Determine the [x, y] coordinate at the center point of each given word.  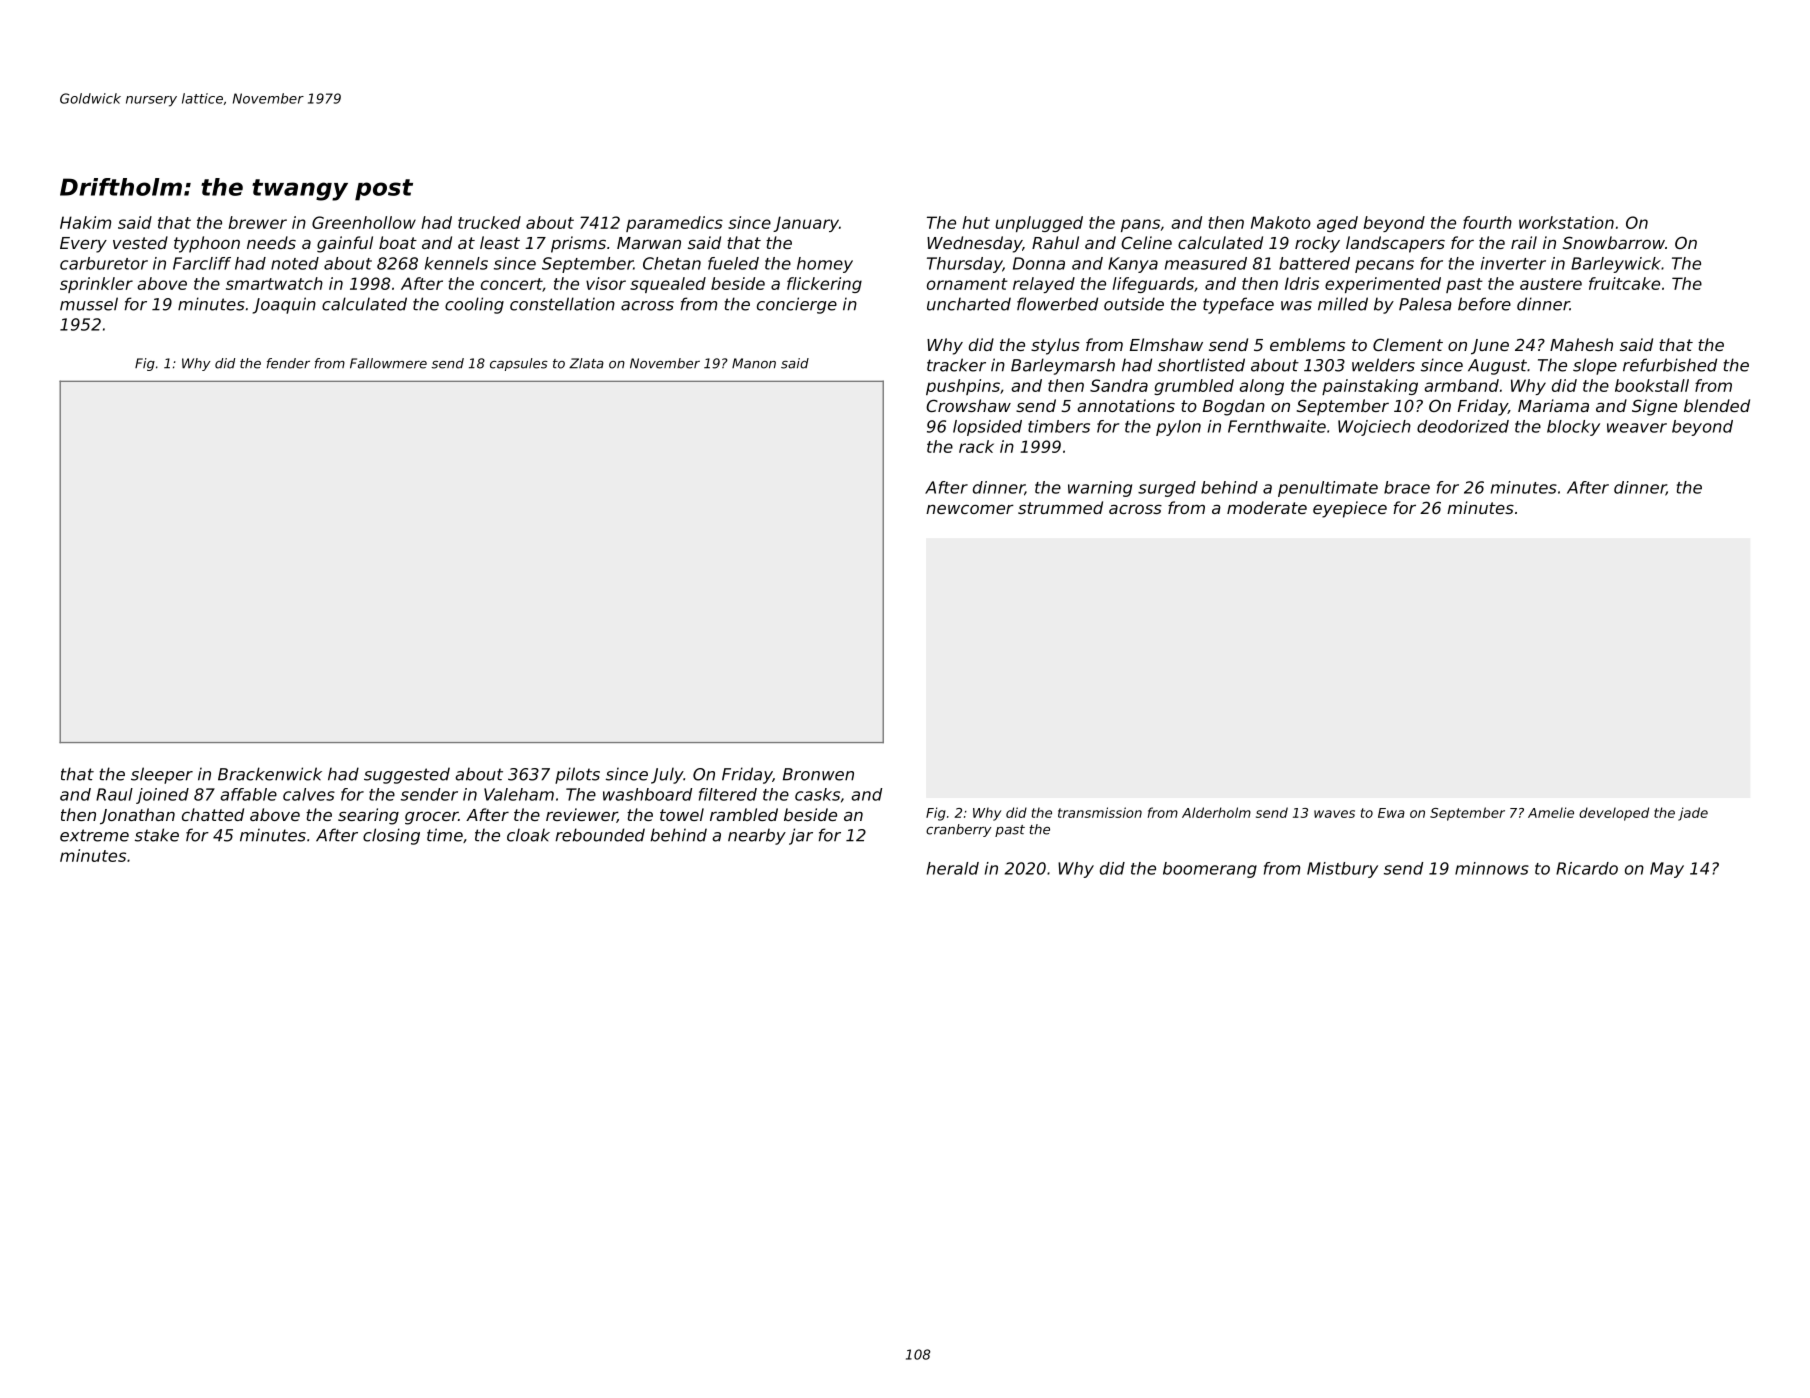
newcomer [970, 509]
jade [1693, 814]
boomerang [1210, 870]
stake [157, 835]
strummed [1060, 507]
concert [512, 285]
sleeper [162, 775]
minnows [1492, 868]
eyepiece [1350, 509]
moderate [1267, 507]
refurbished [1670, 365]
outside [1134, 304]
